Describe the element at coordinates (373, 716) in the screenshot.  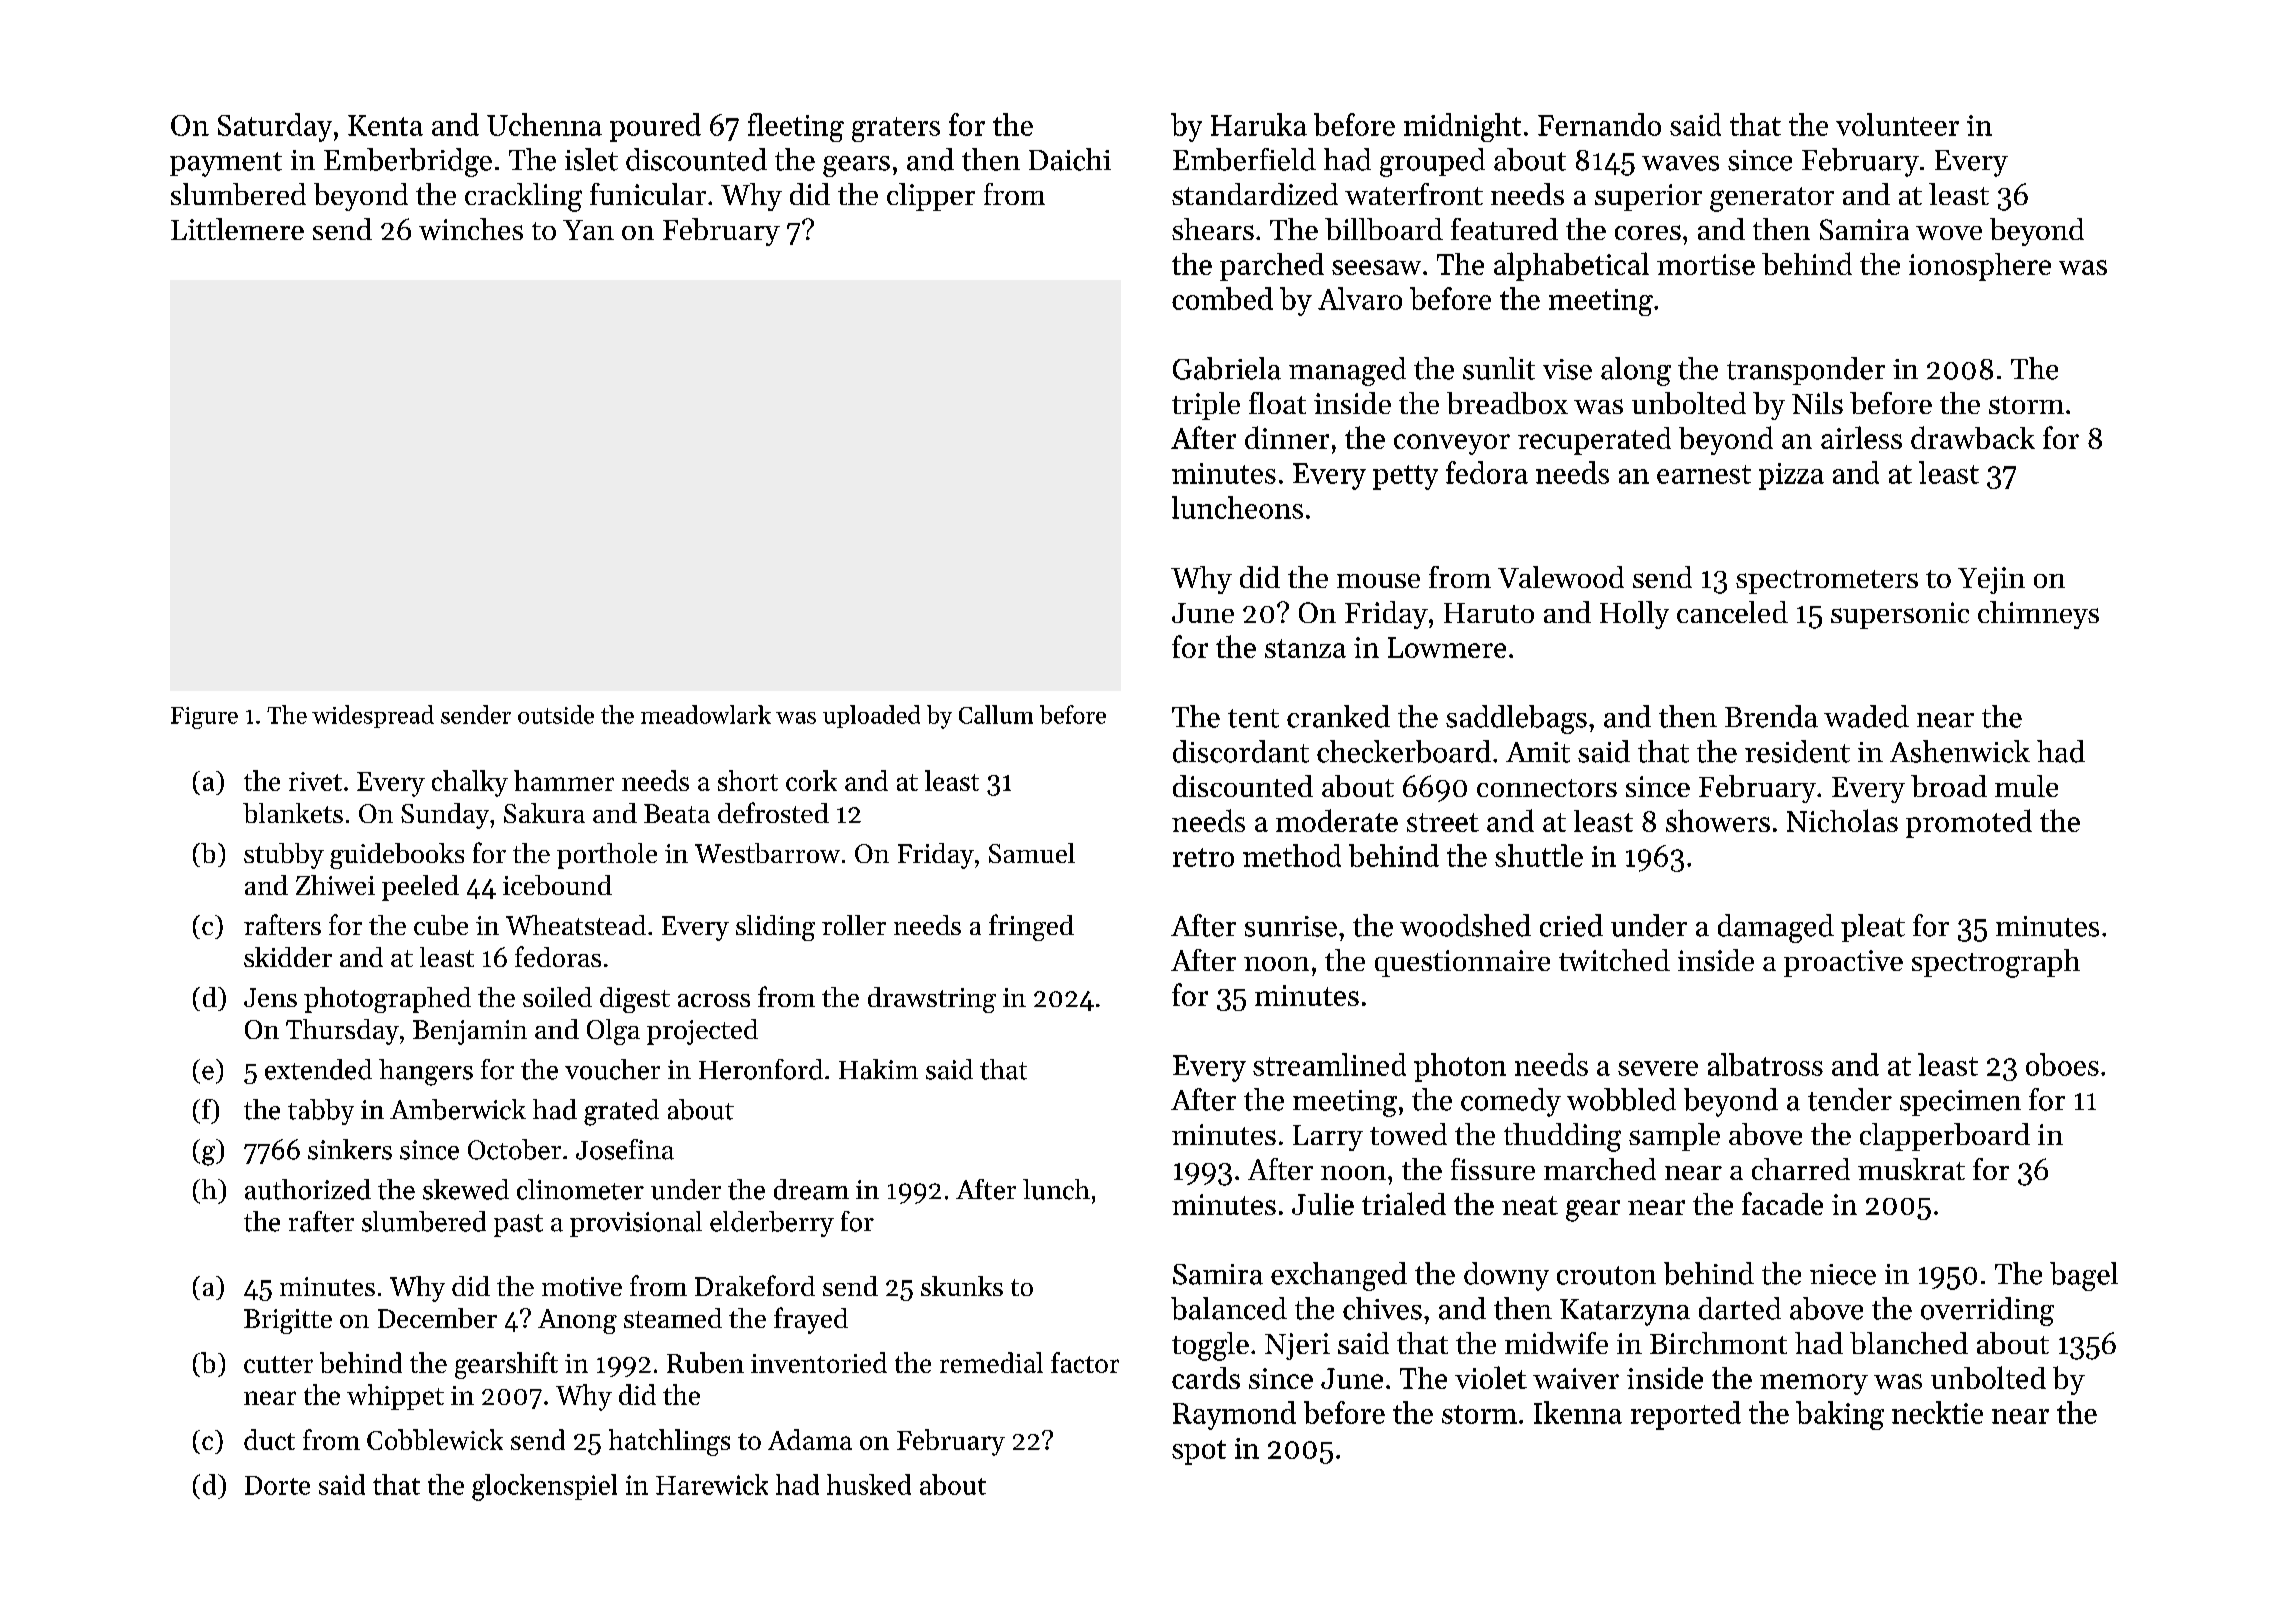
I see `widespread` at that location.
